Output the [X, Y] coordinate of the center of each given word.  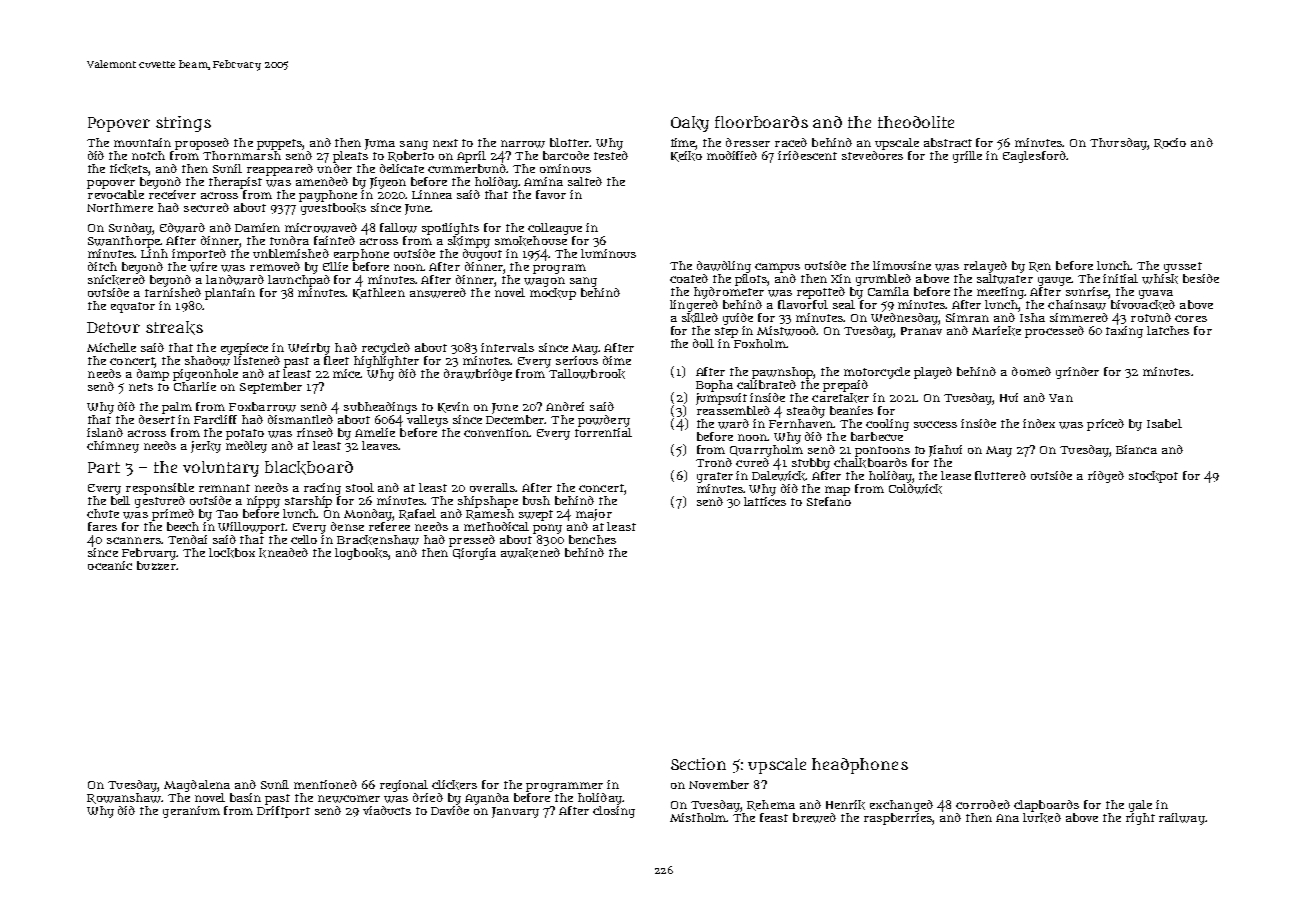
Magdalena [197, 786]
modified [732, 155]
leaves [380, 445]
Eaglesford [1034, 157]
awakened [530, 553]
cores [1191, 318]
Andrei [565, 406]
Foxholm [760, 343]
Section [698, 764]
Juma [380, 144]
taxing [1124, 332]
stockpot [1153, 477]
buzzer [156, 565]
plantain [230, 294]
